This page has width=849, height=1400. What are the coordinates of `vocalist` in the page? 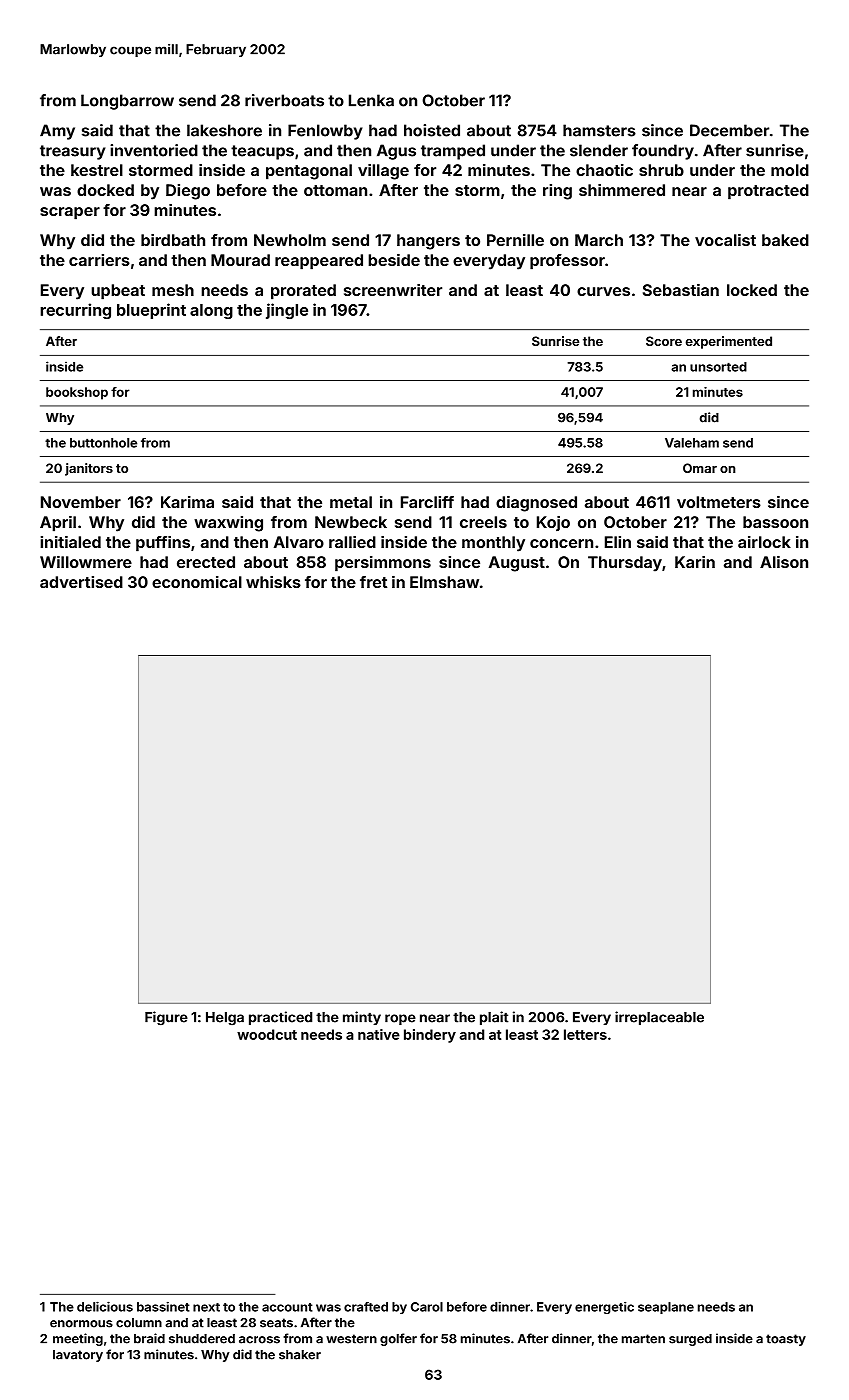 It's located at (725, 240).
